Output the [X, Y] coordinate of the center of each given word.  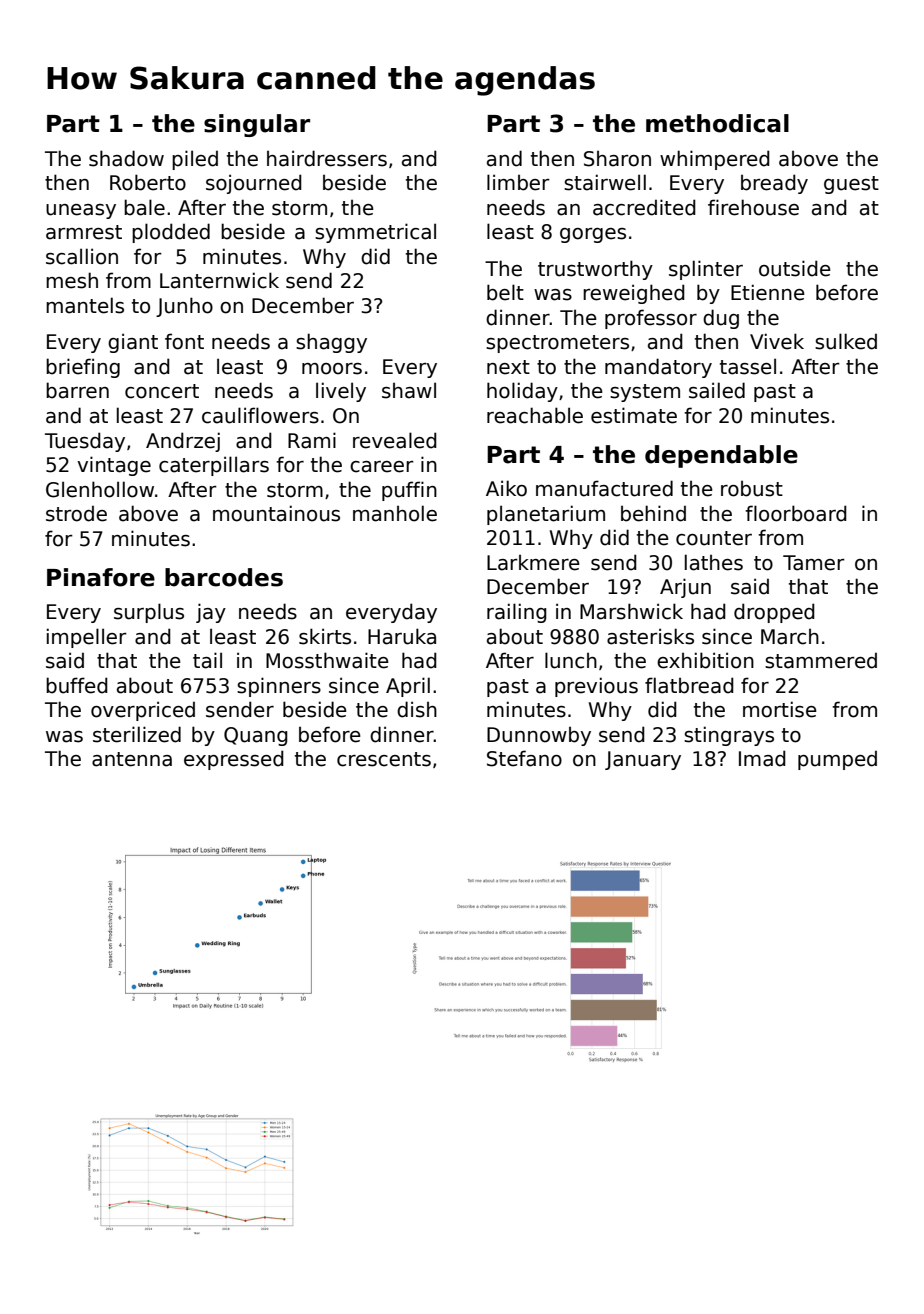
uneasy [81, 211]
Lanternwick [219, 280]
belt [505, 292]
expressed [234, 760]
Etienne [768, 292]
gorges [593, 235]
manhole [395, 513]
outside [795, 268]
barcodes [224, 577]
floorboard [796, 513]
